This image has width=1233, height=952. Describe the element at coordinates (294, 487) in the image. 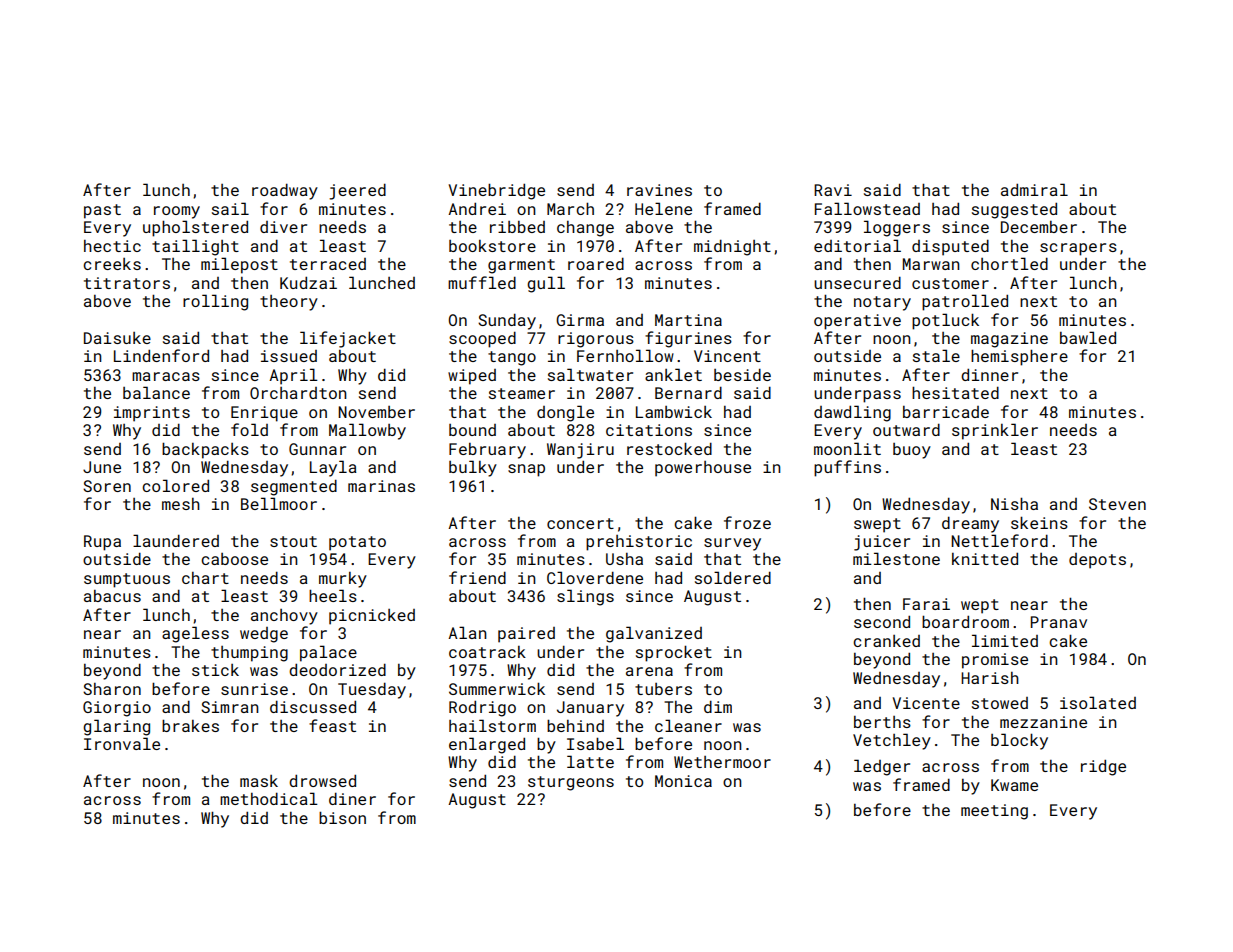

I see `segmented` at that location.
